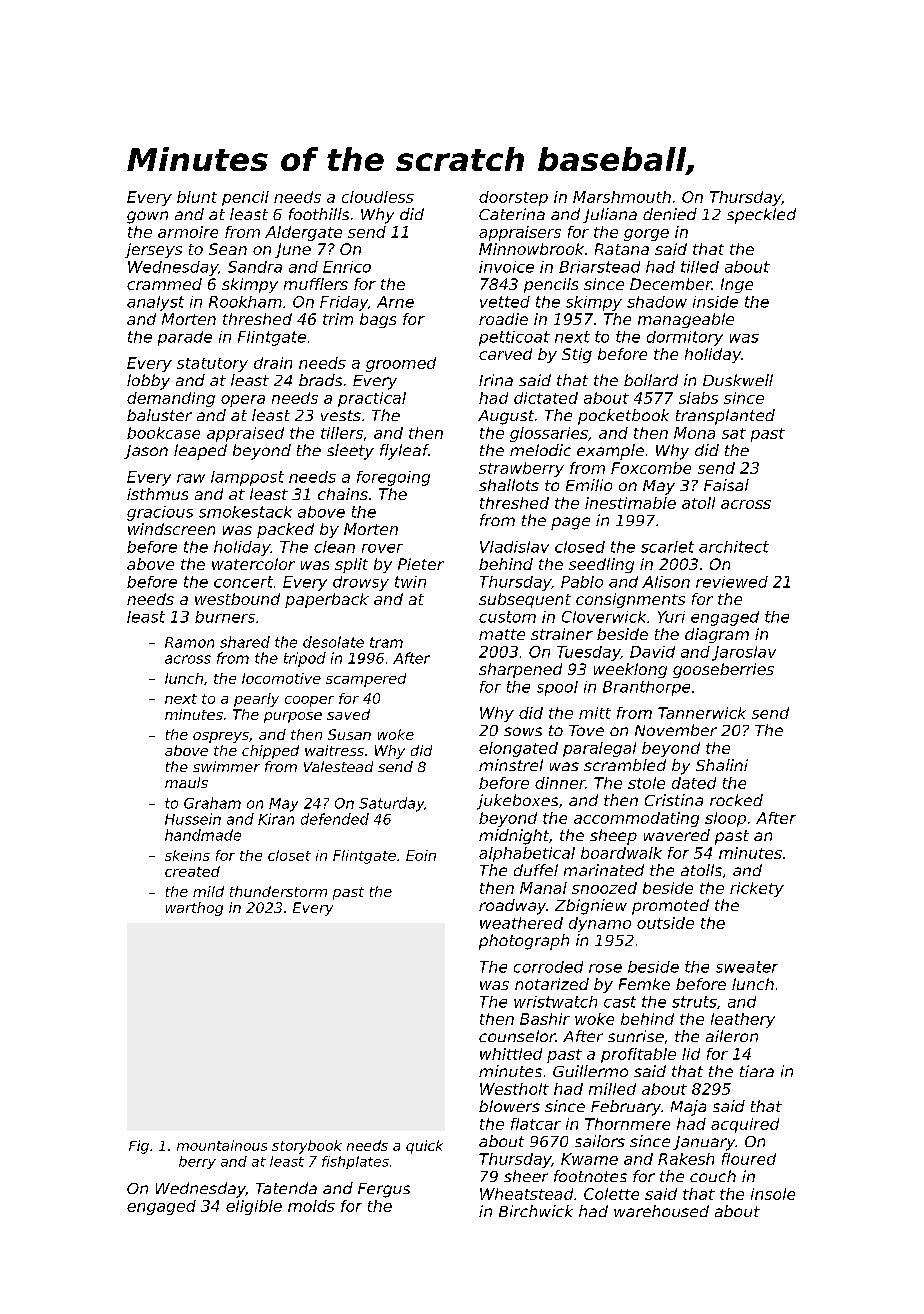  What do you see at coordinates (548, 967) in the image?
I see `corroded` at bounding box center [548, 967].
